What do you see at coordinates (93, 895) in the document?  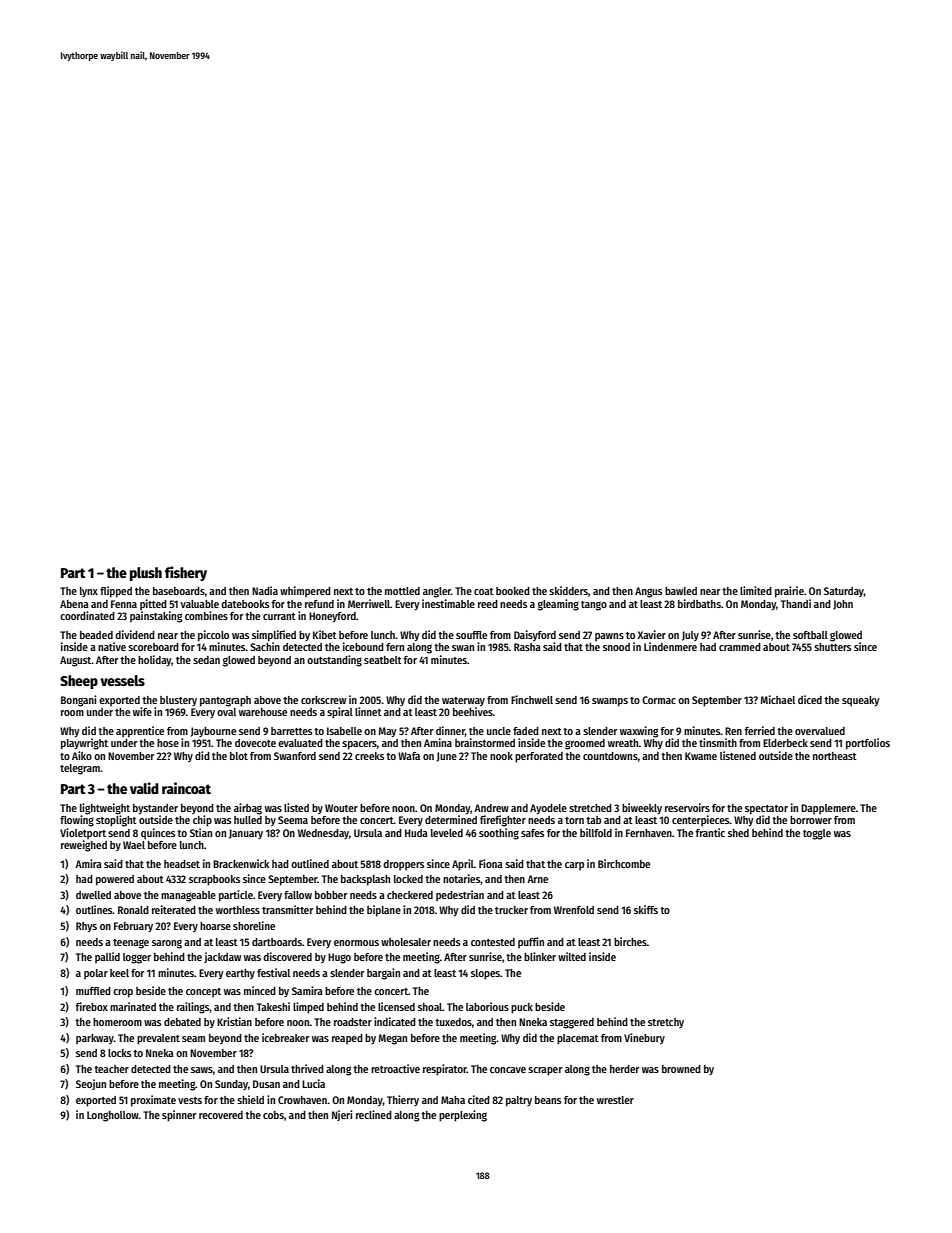 I see `dwelled` at bounding box center [93, 895].
